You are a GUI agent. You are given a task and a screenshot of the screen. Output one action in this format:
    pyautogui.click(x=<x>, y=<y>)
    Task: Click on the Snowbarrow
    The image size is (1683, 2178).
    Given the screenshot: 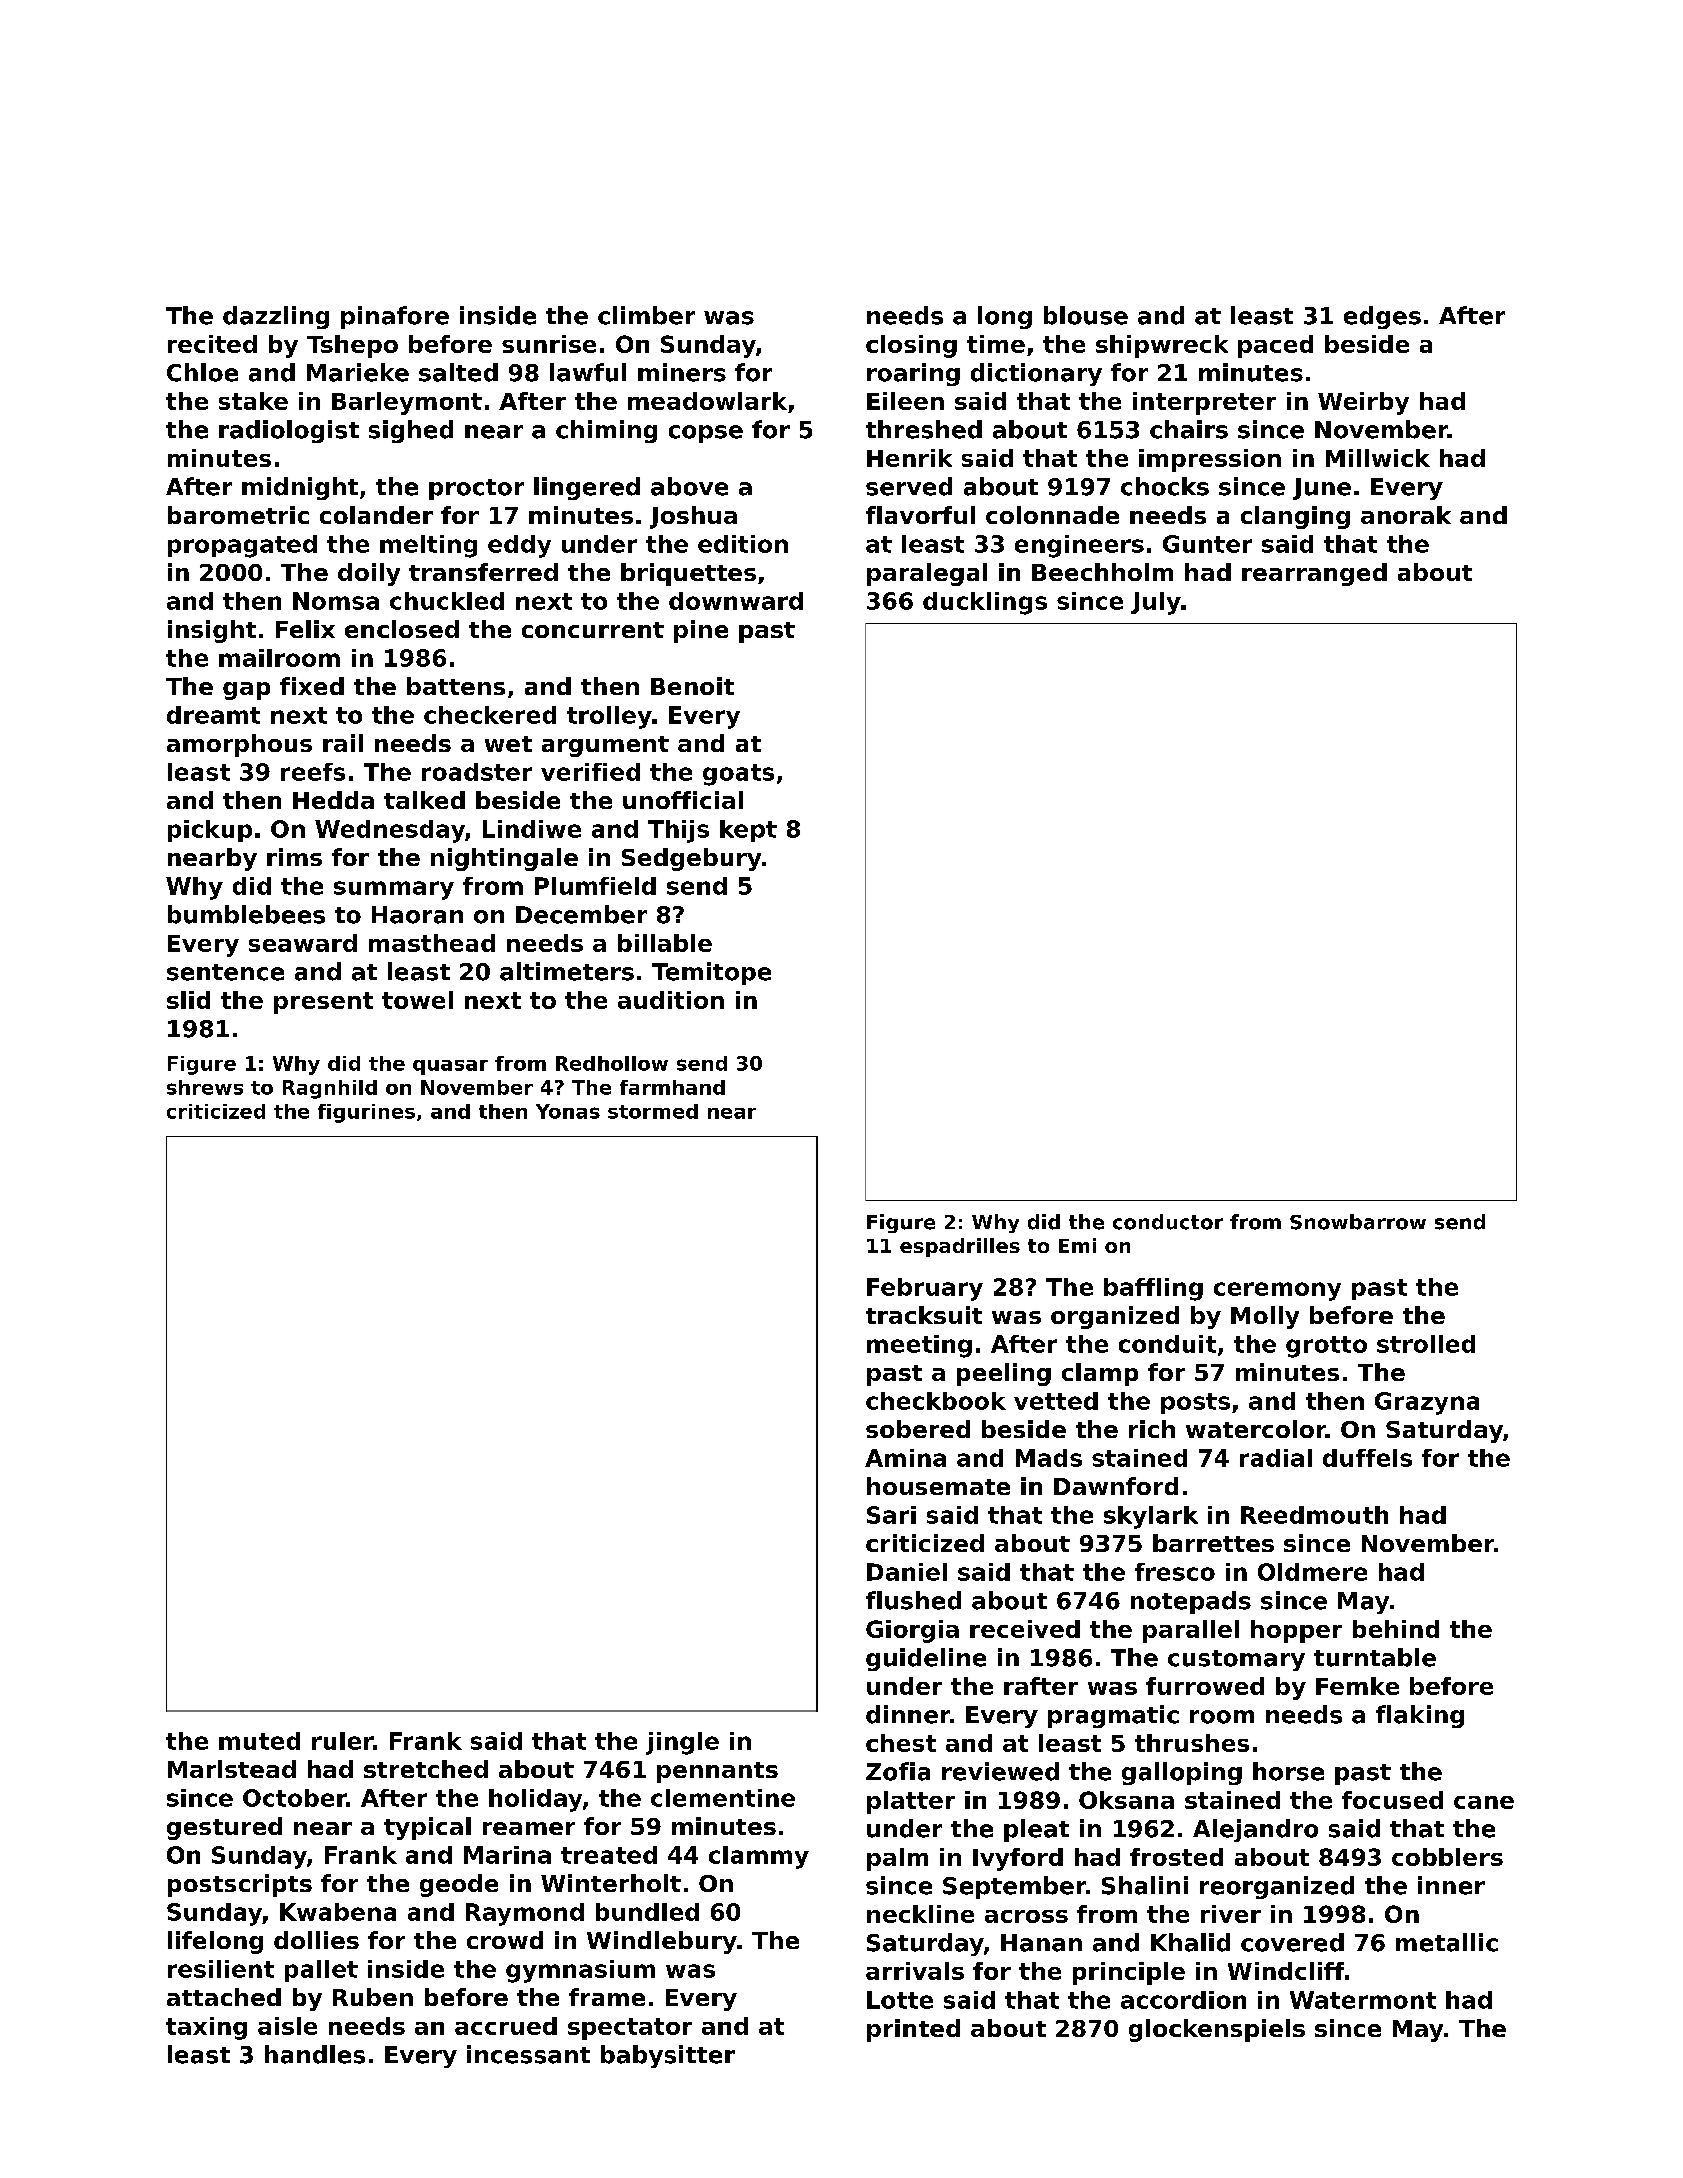 What is the action you would take?
    pyautogui.click(x=1358, y=1222)
